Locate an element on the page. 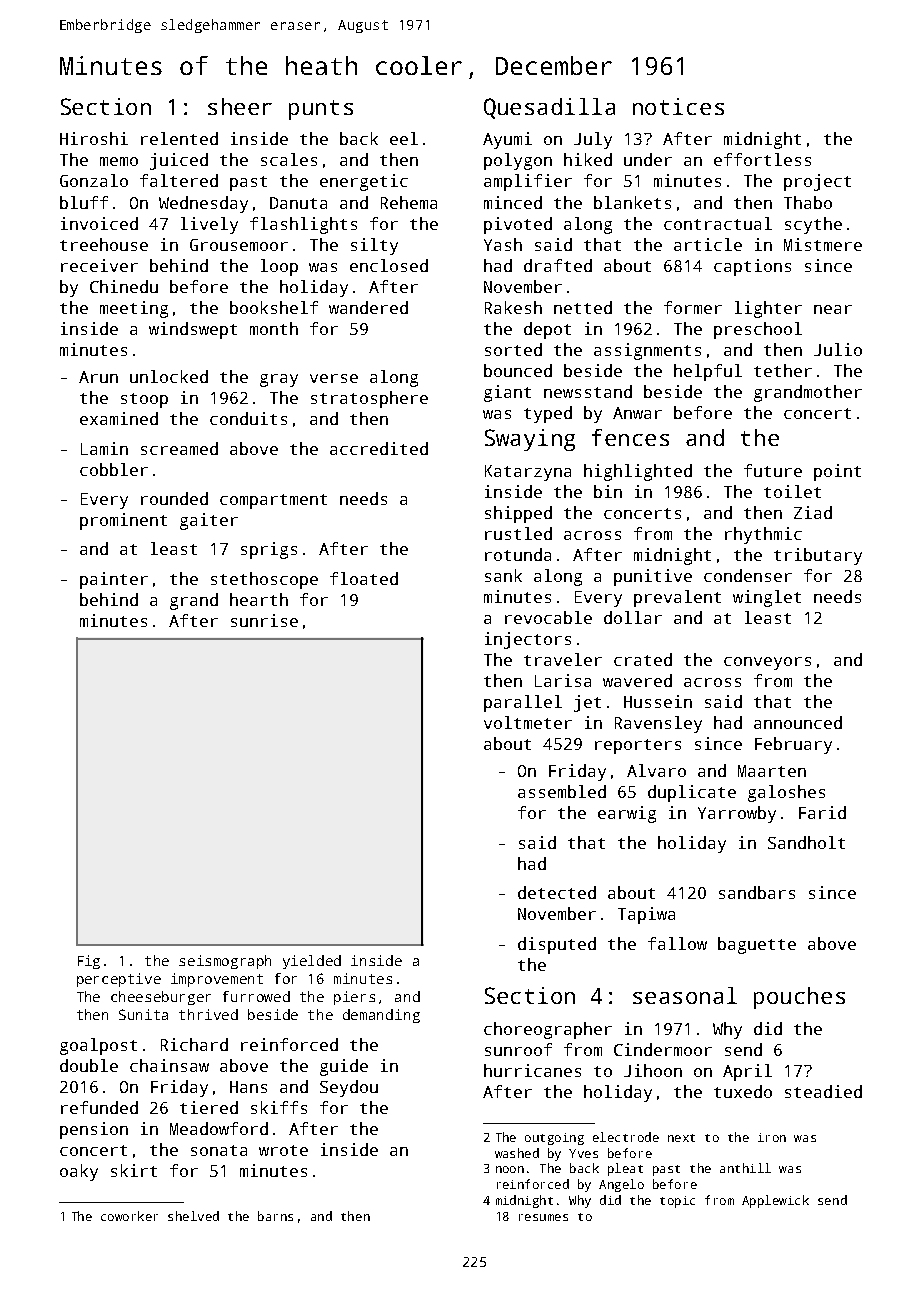 Image resolution: width=924 pixels, height=1314 pixels. sonata is located at coordinates (219, 1150).
